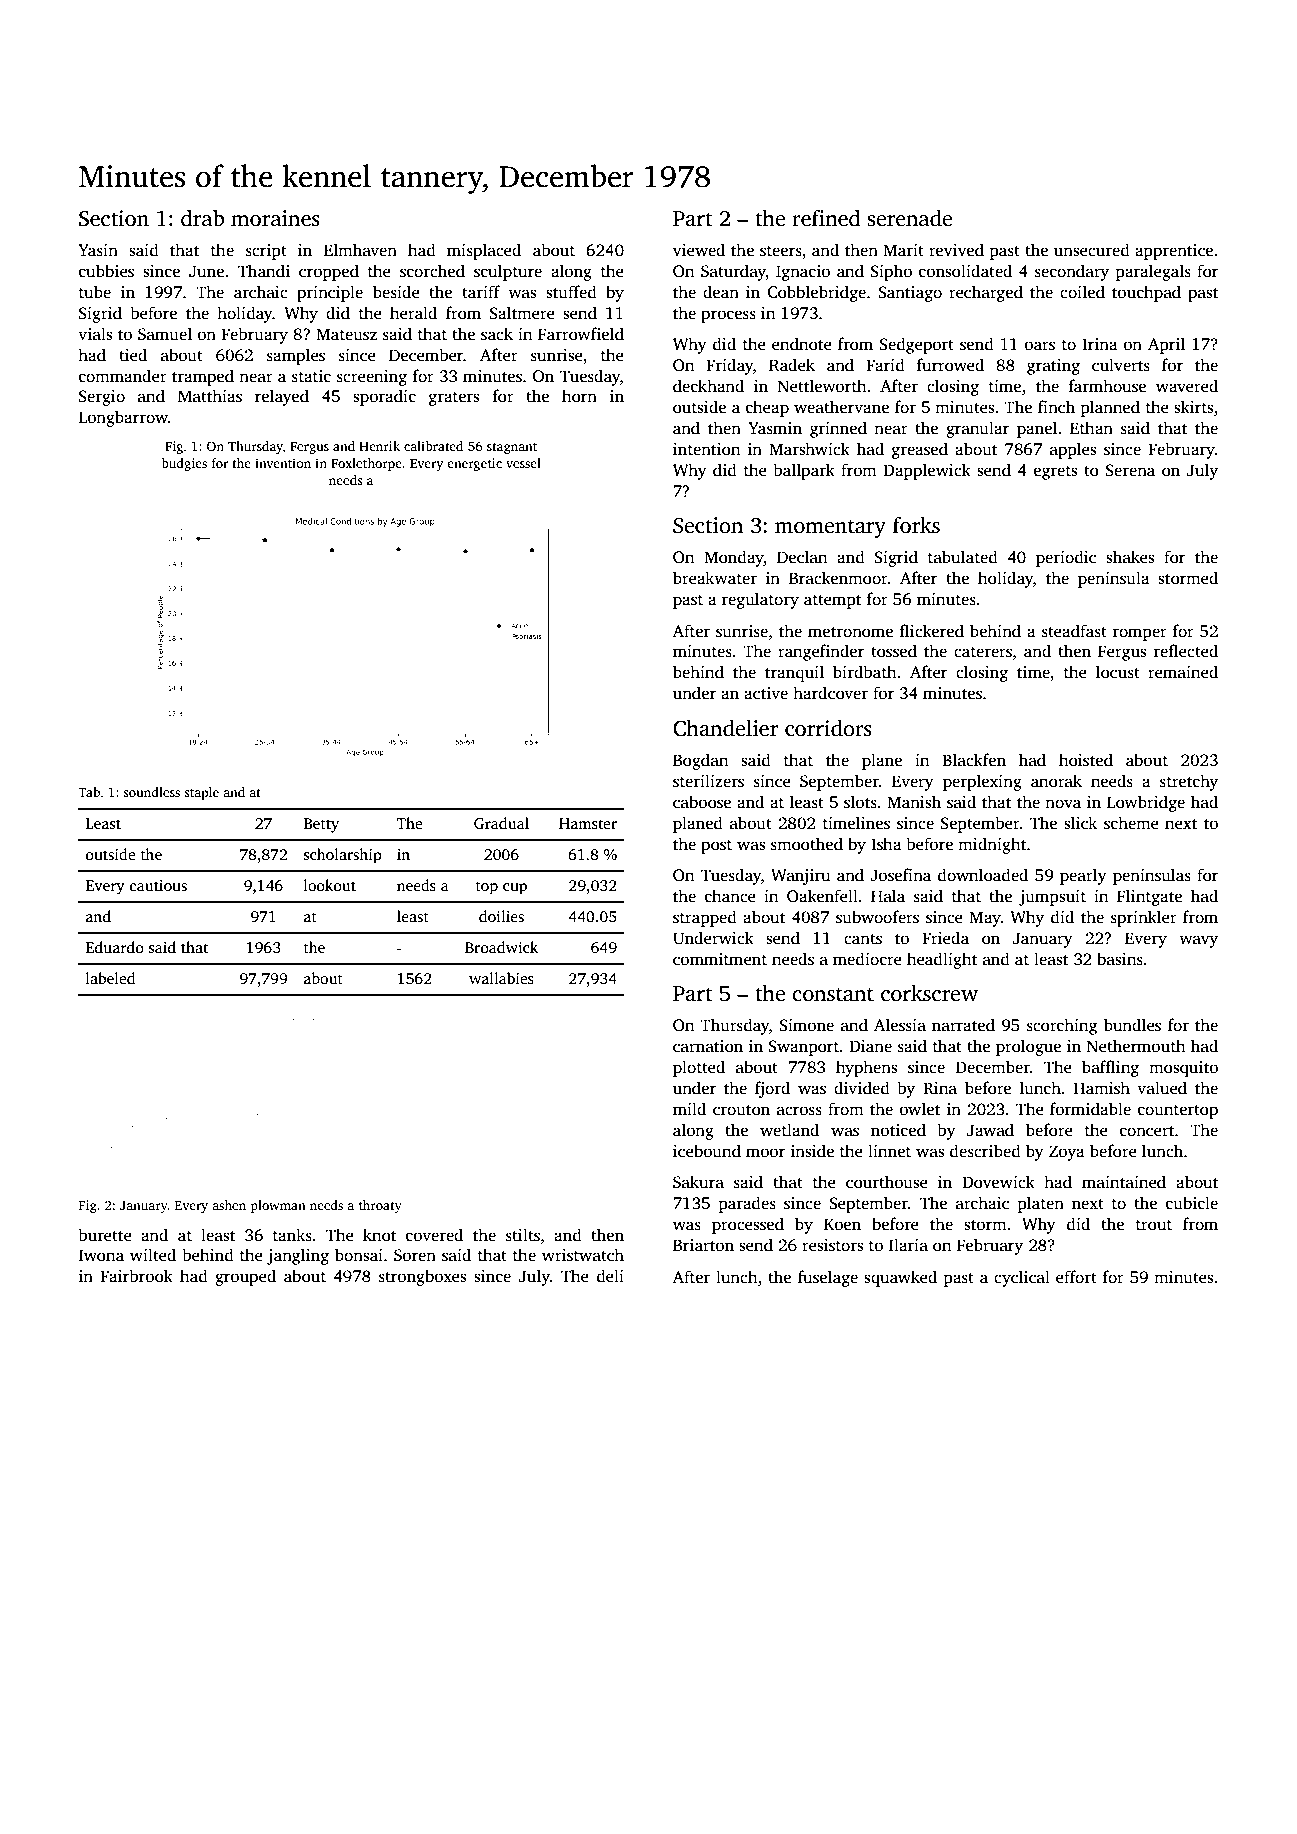 The height and width of the image is (1834, 1297). What do you see at coordinates (1193, 407) in the image?
I see `skirts` at bounding box center [1193, 407].
